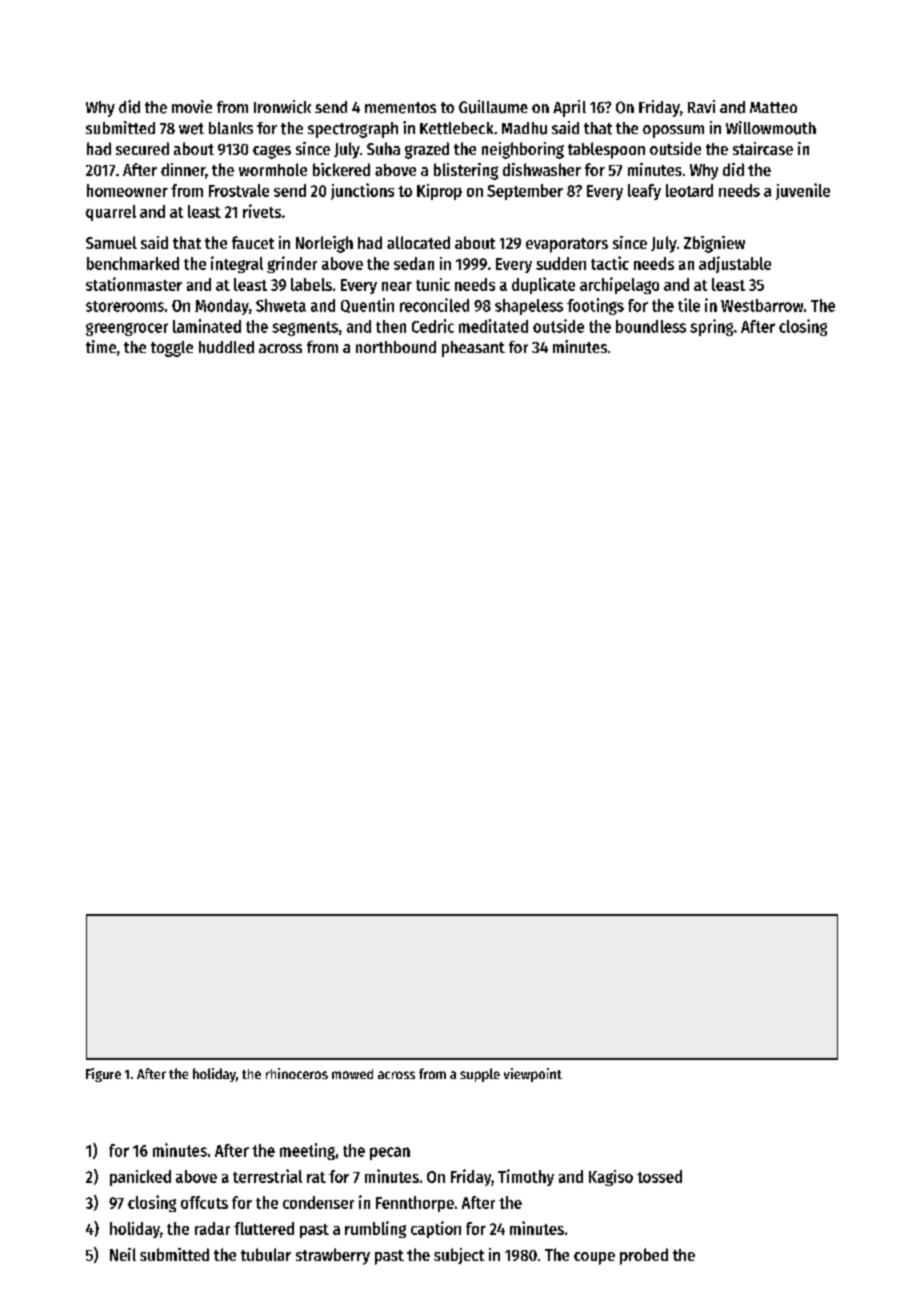 The image size is (924, 1308). I want to click on supple, so click(480, 1075).
